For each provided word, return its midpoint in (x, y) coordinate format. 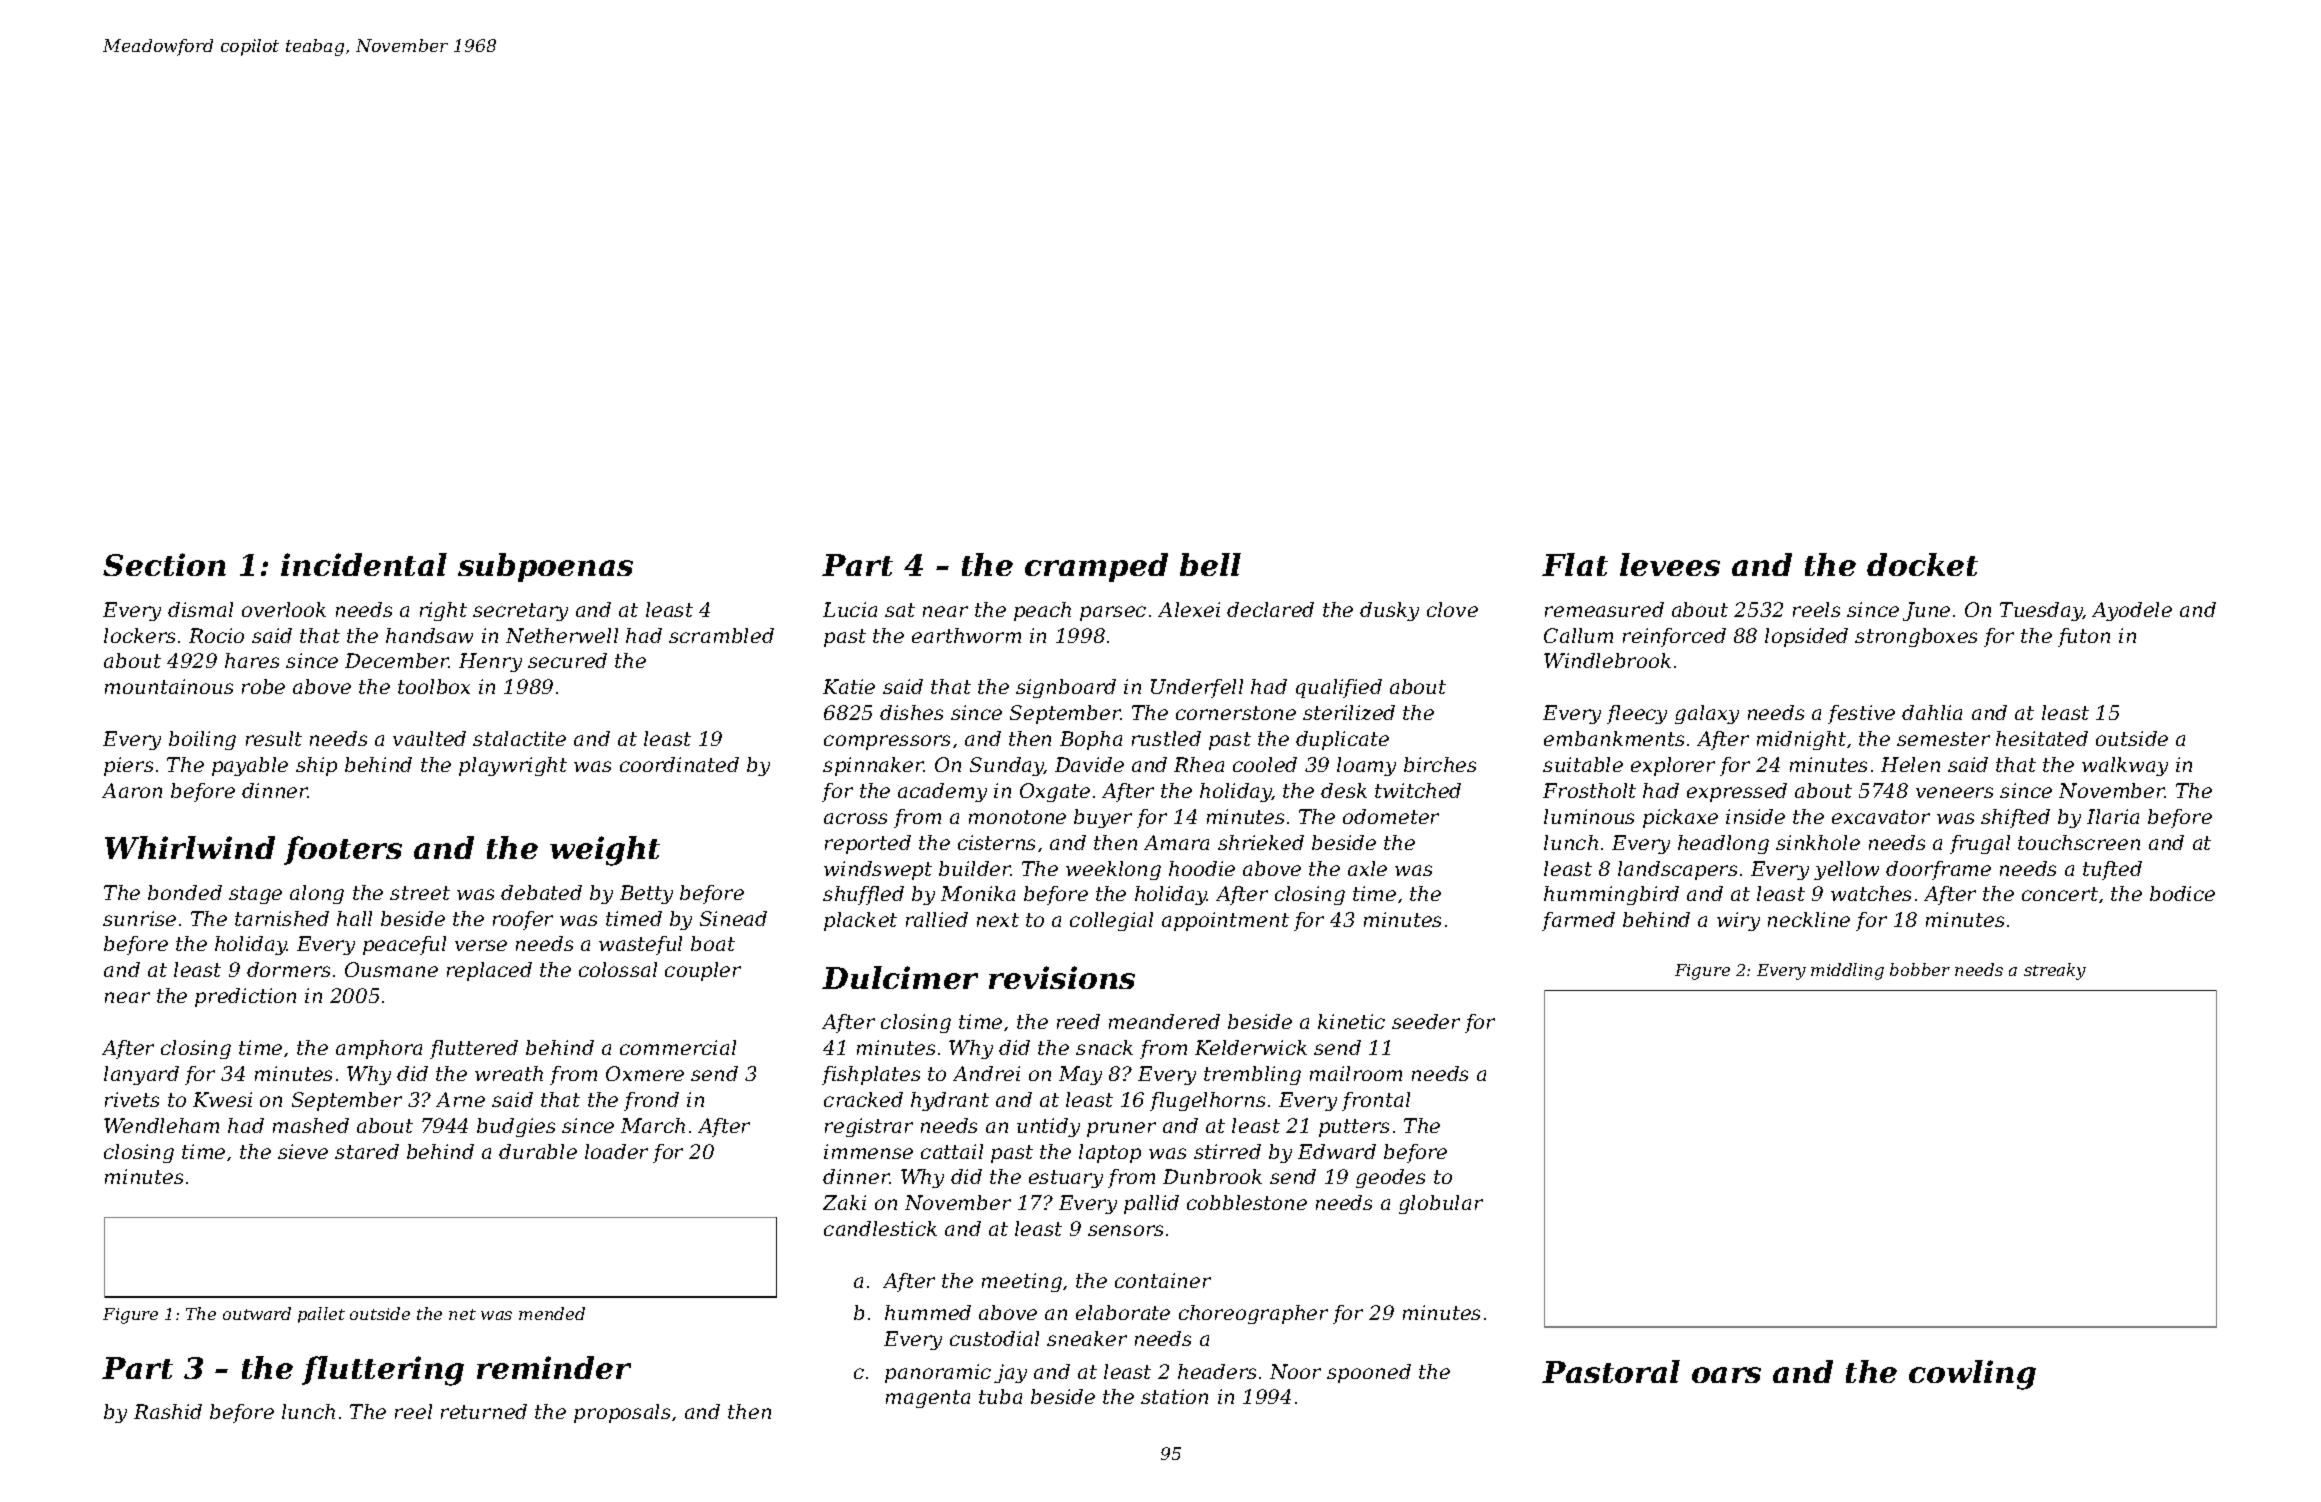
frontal (1376, 1101)
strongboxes (1916, 637)
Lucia (850, 609)
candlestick (880, 1228)
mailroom (1356, 1073)
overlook (284, 609)
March (653, 1125)
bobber (1920, 969)
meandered (1164, 1021)
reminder (554, 1367)
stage (255, 895)
